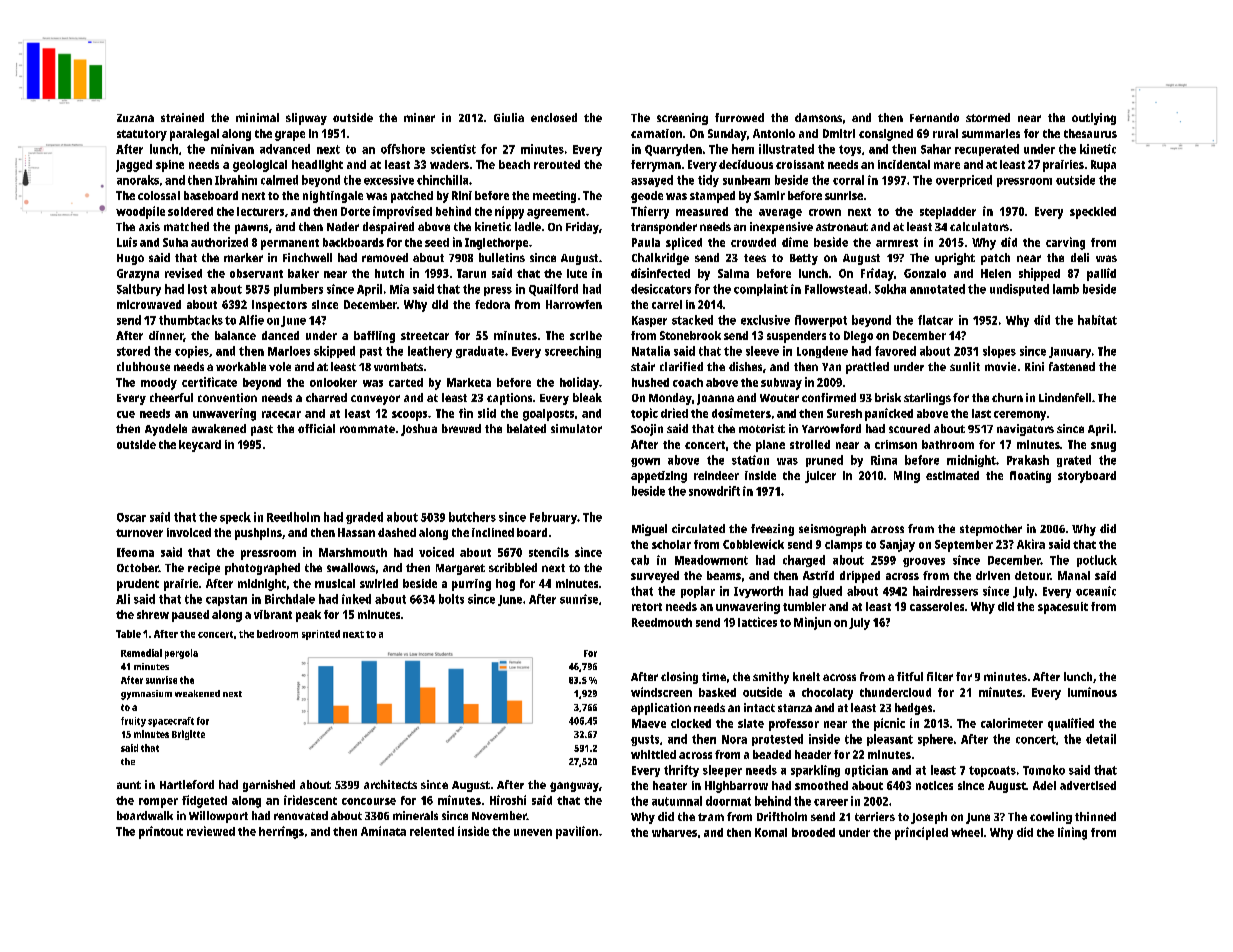  I want to click on Ifeoma, so click(135, 552).
